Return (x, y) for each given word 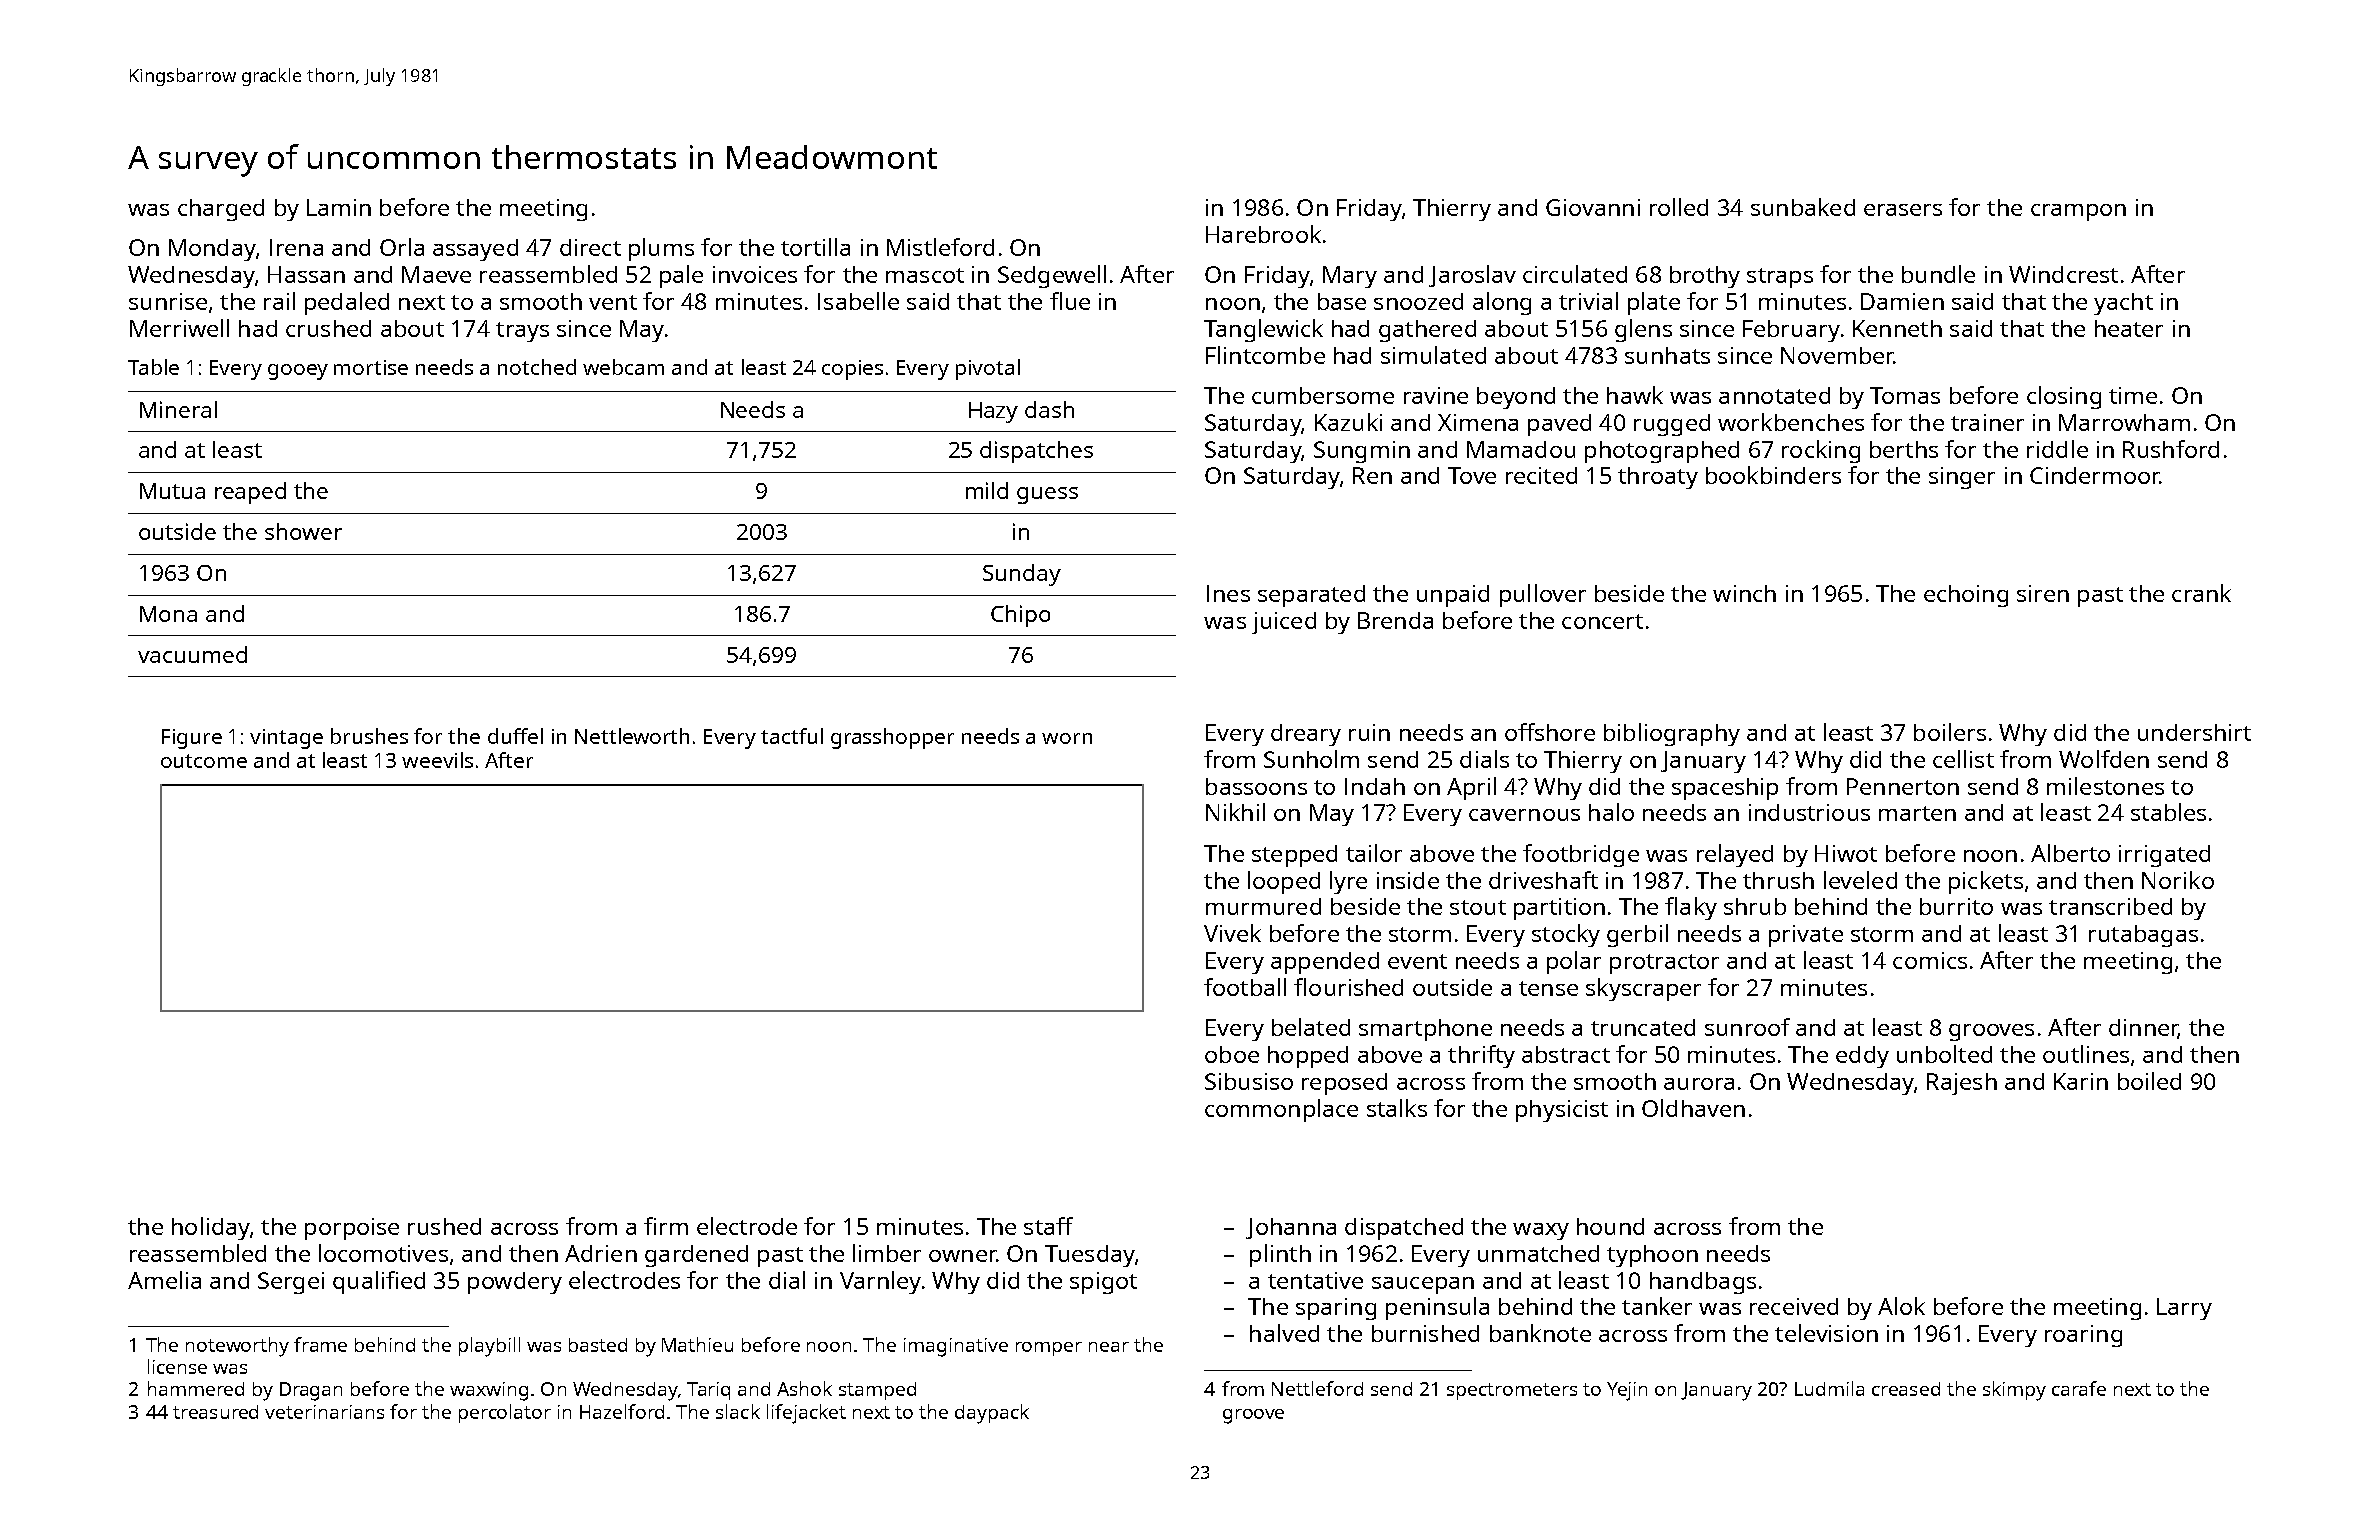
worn (1067, 738)
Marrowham (2124, 422)
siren (2043, 593)
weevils (437, 760)
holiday (211, 1228)
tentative (1315, 1280)
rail (279, 301)
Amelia (164, 1280)
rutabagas (2143, 936)
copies (852, 370)
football (1245, 987)
